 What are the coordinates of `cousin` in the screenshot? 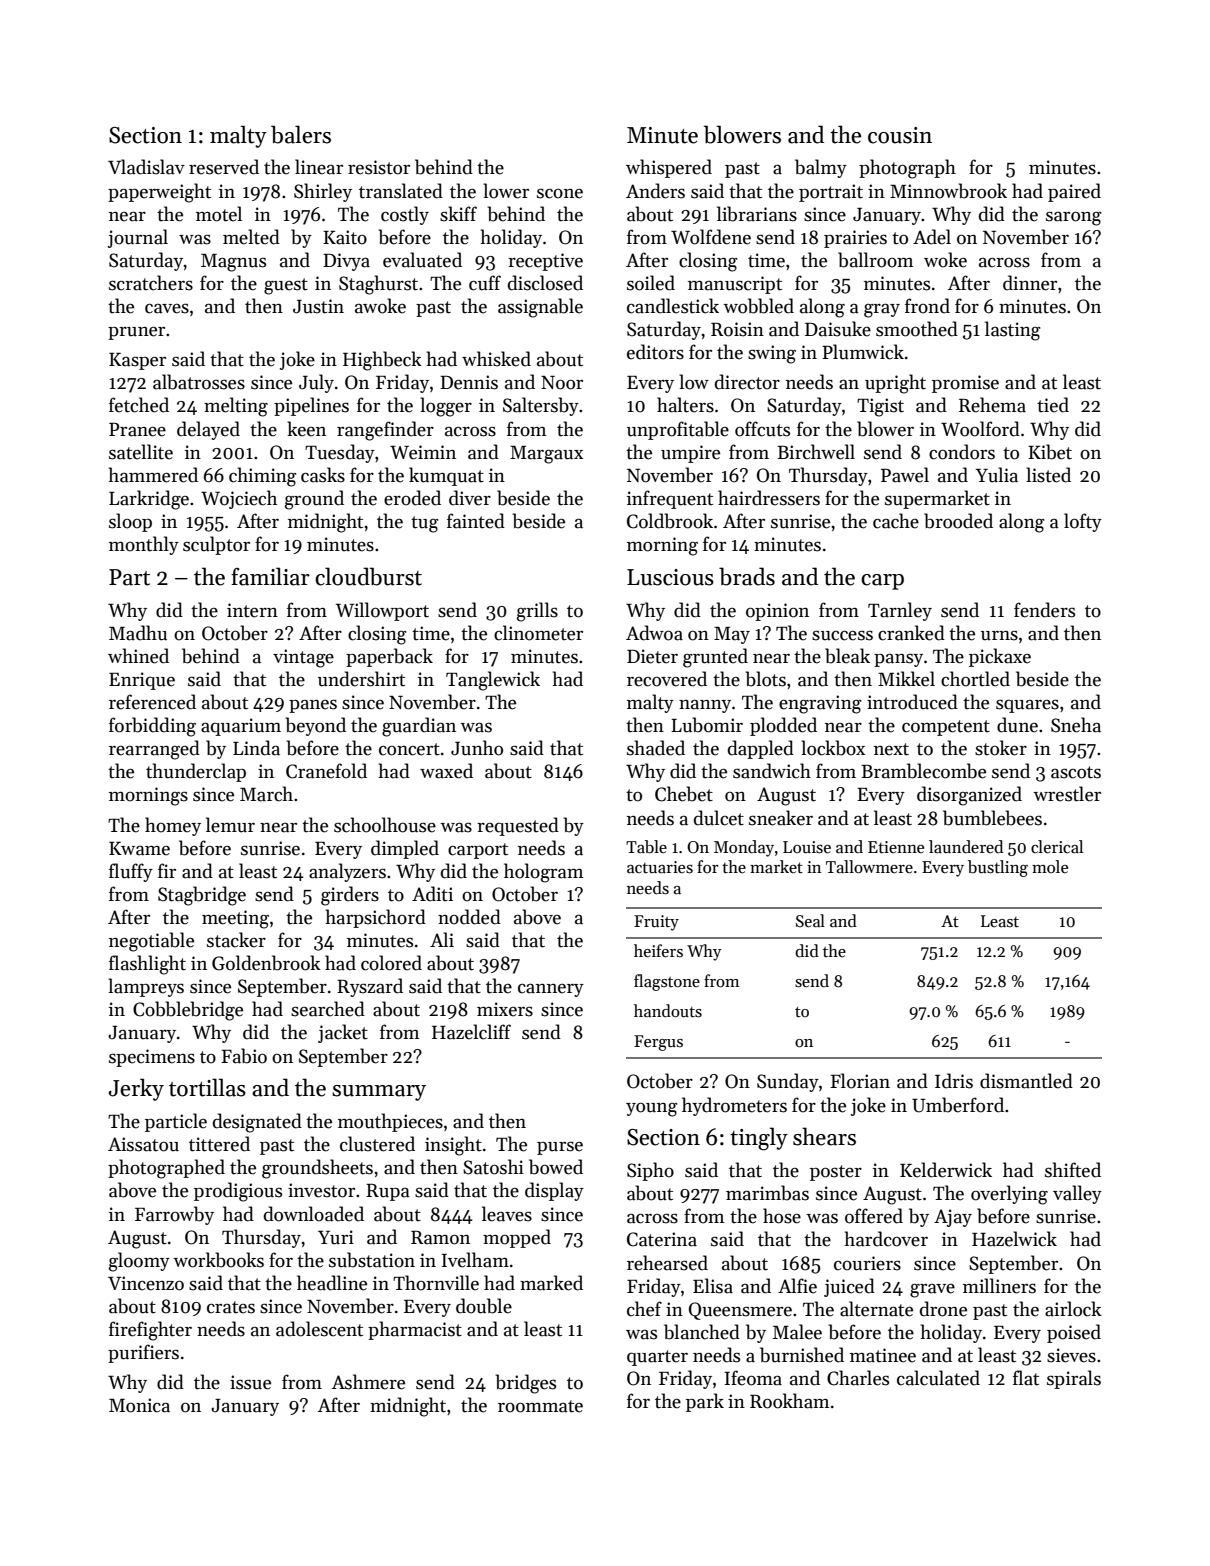 It's located at (900, 135).
